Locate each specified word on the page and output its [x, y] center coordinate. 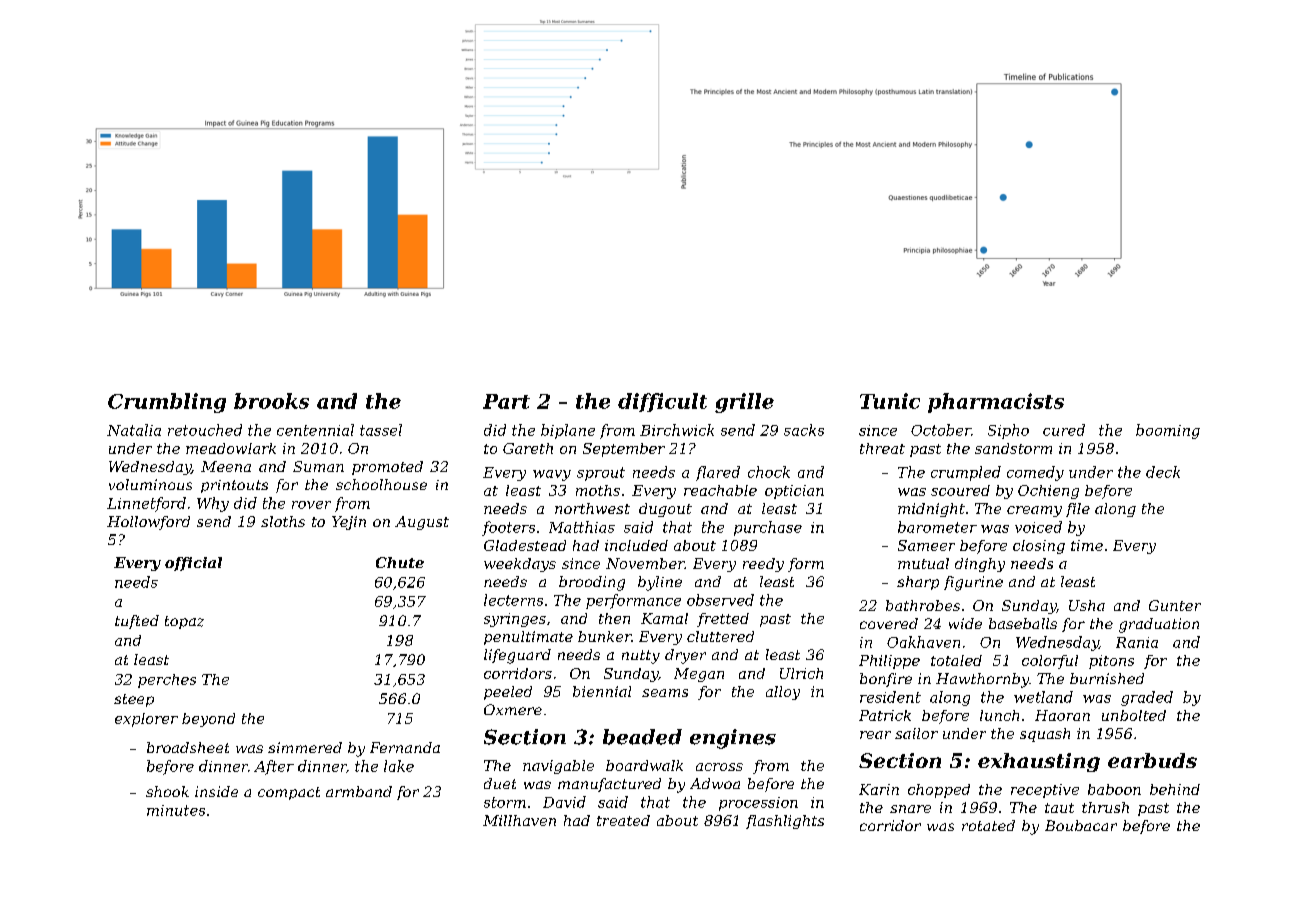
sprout [601, 474]
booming [1168, 431]
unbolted [1134, 715]
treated [623, 820]
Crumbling [167, 403]
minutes [176, 810]
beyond [208, 720]
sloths [283, 521]
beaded [642, 737]
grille [744, 403]
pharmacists [996, 403]
